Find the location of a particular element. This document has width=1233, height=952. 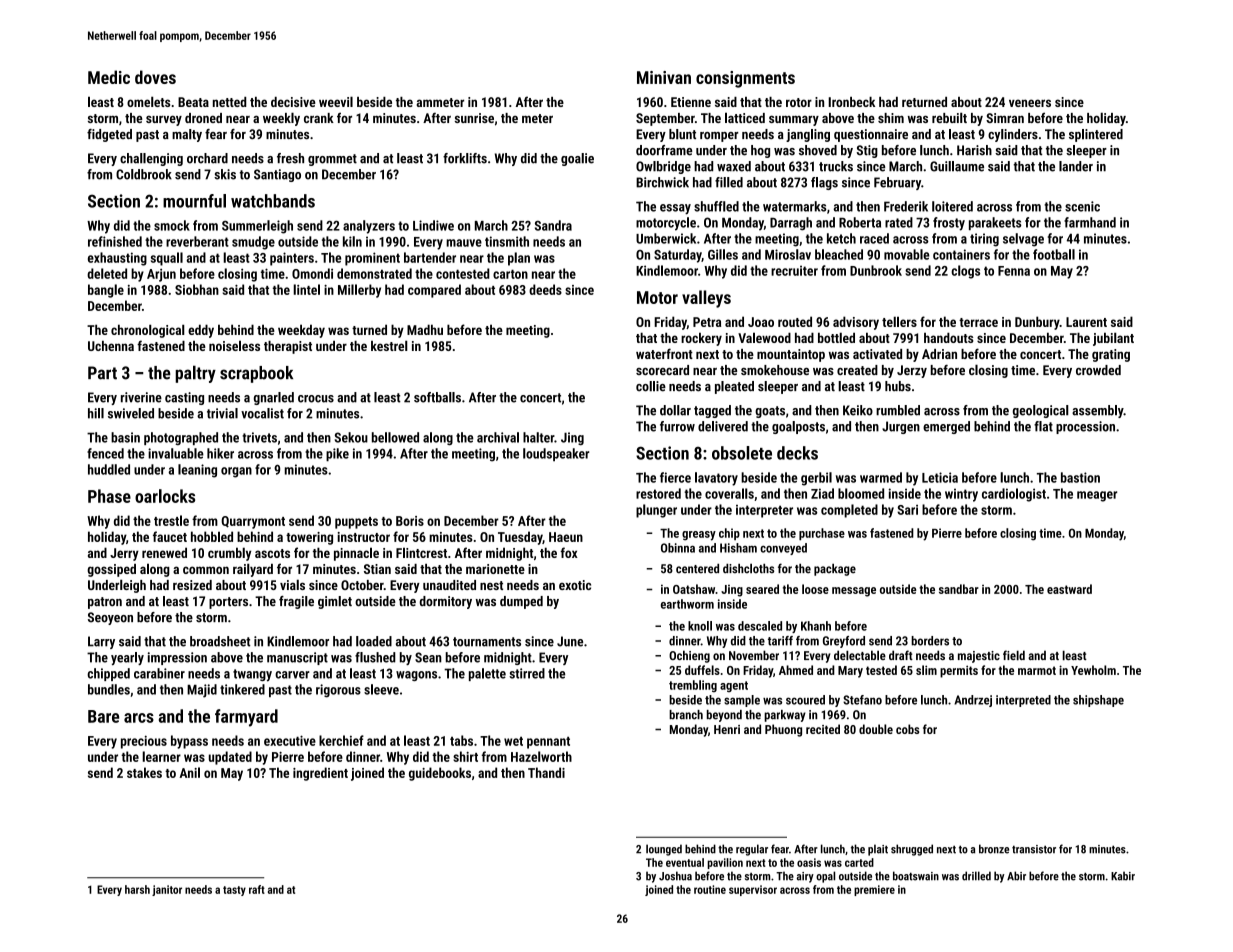

rotor is located at coordinates (799, 102).
